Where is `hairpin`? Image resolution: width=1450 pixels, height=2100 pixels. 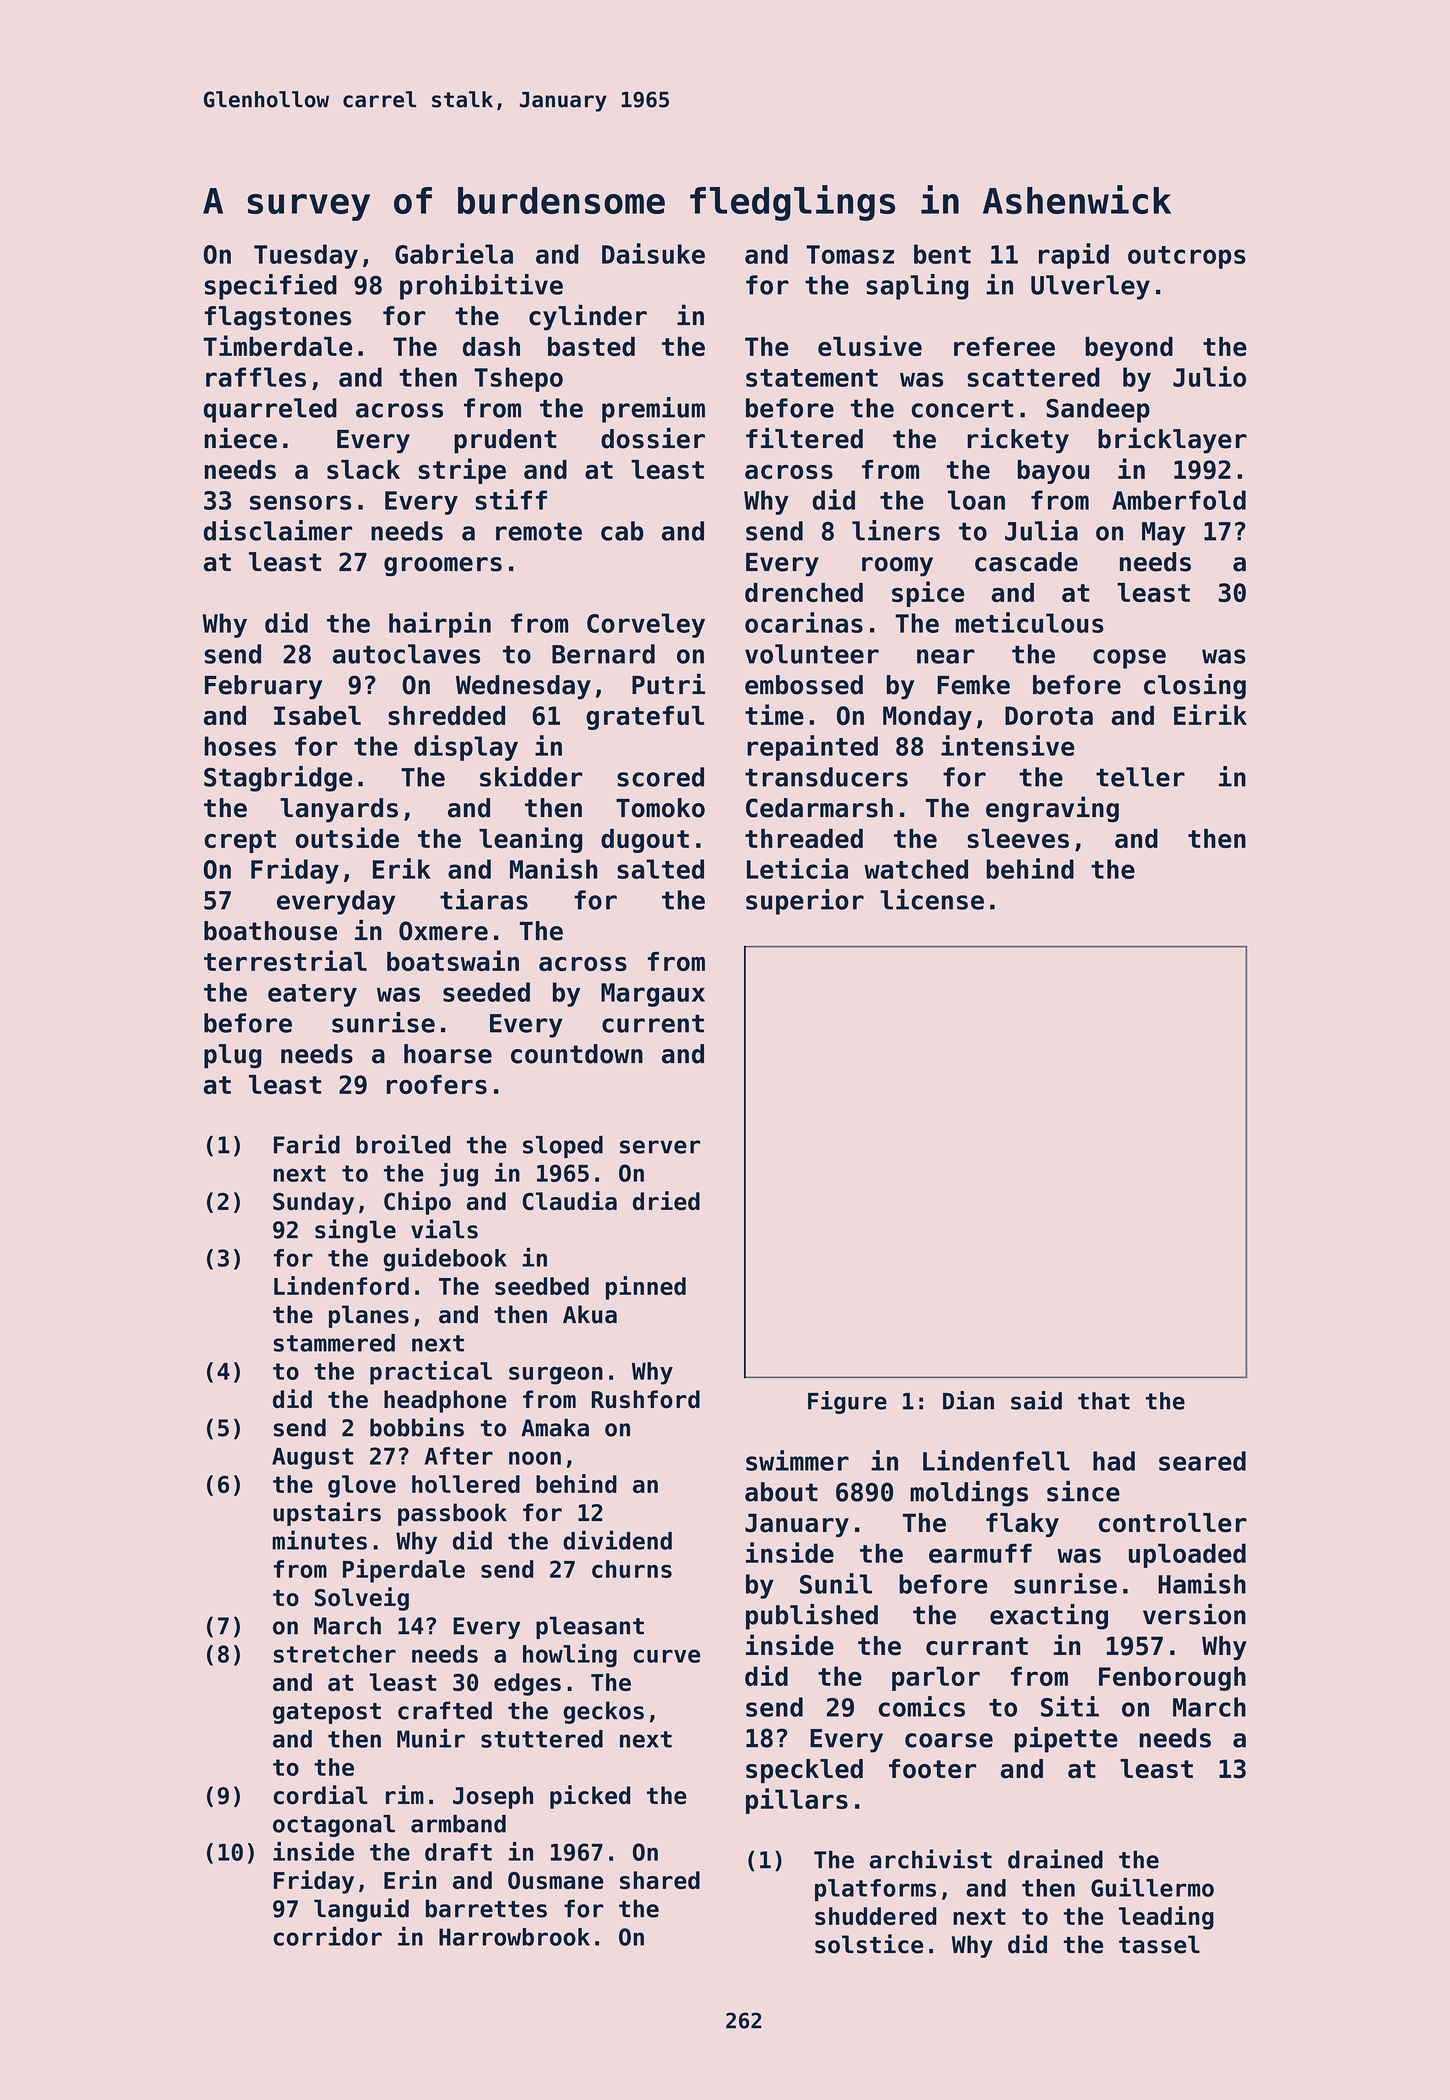 hairpin is located at coordinates (440, 625).
